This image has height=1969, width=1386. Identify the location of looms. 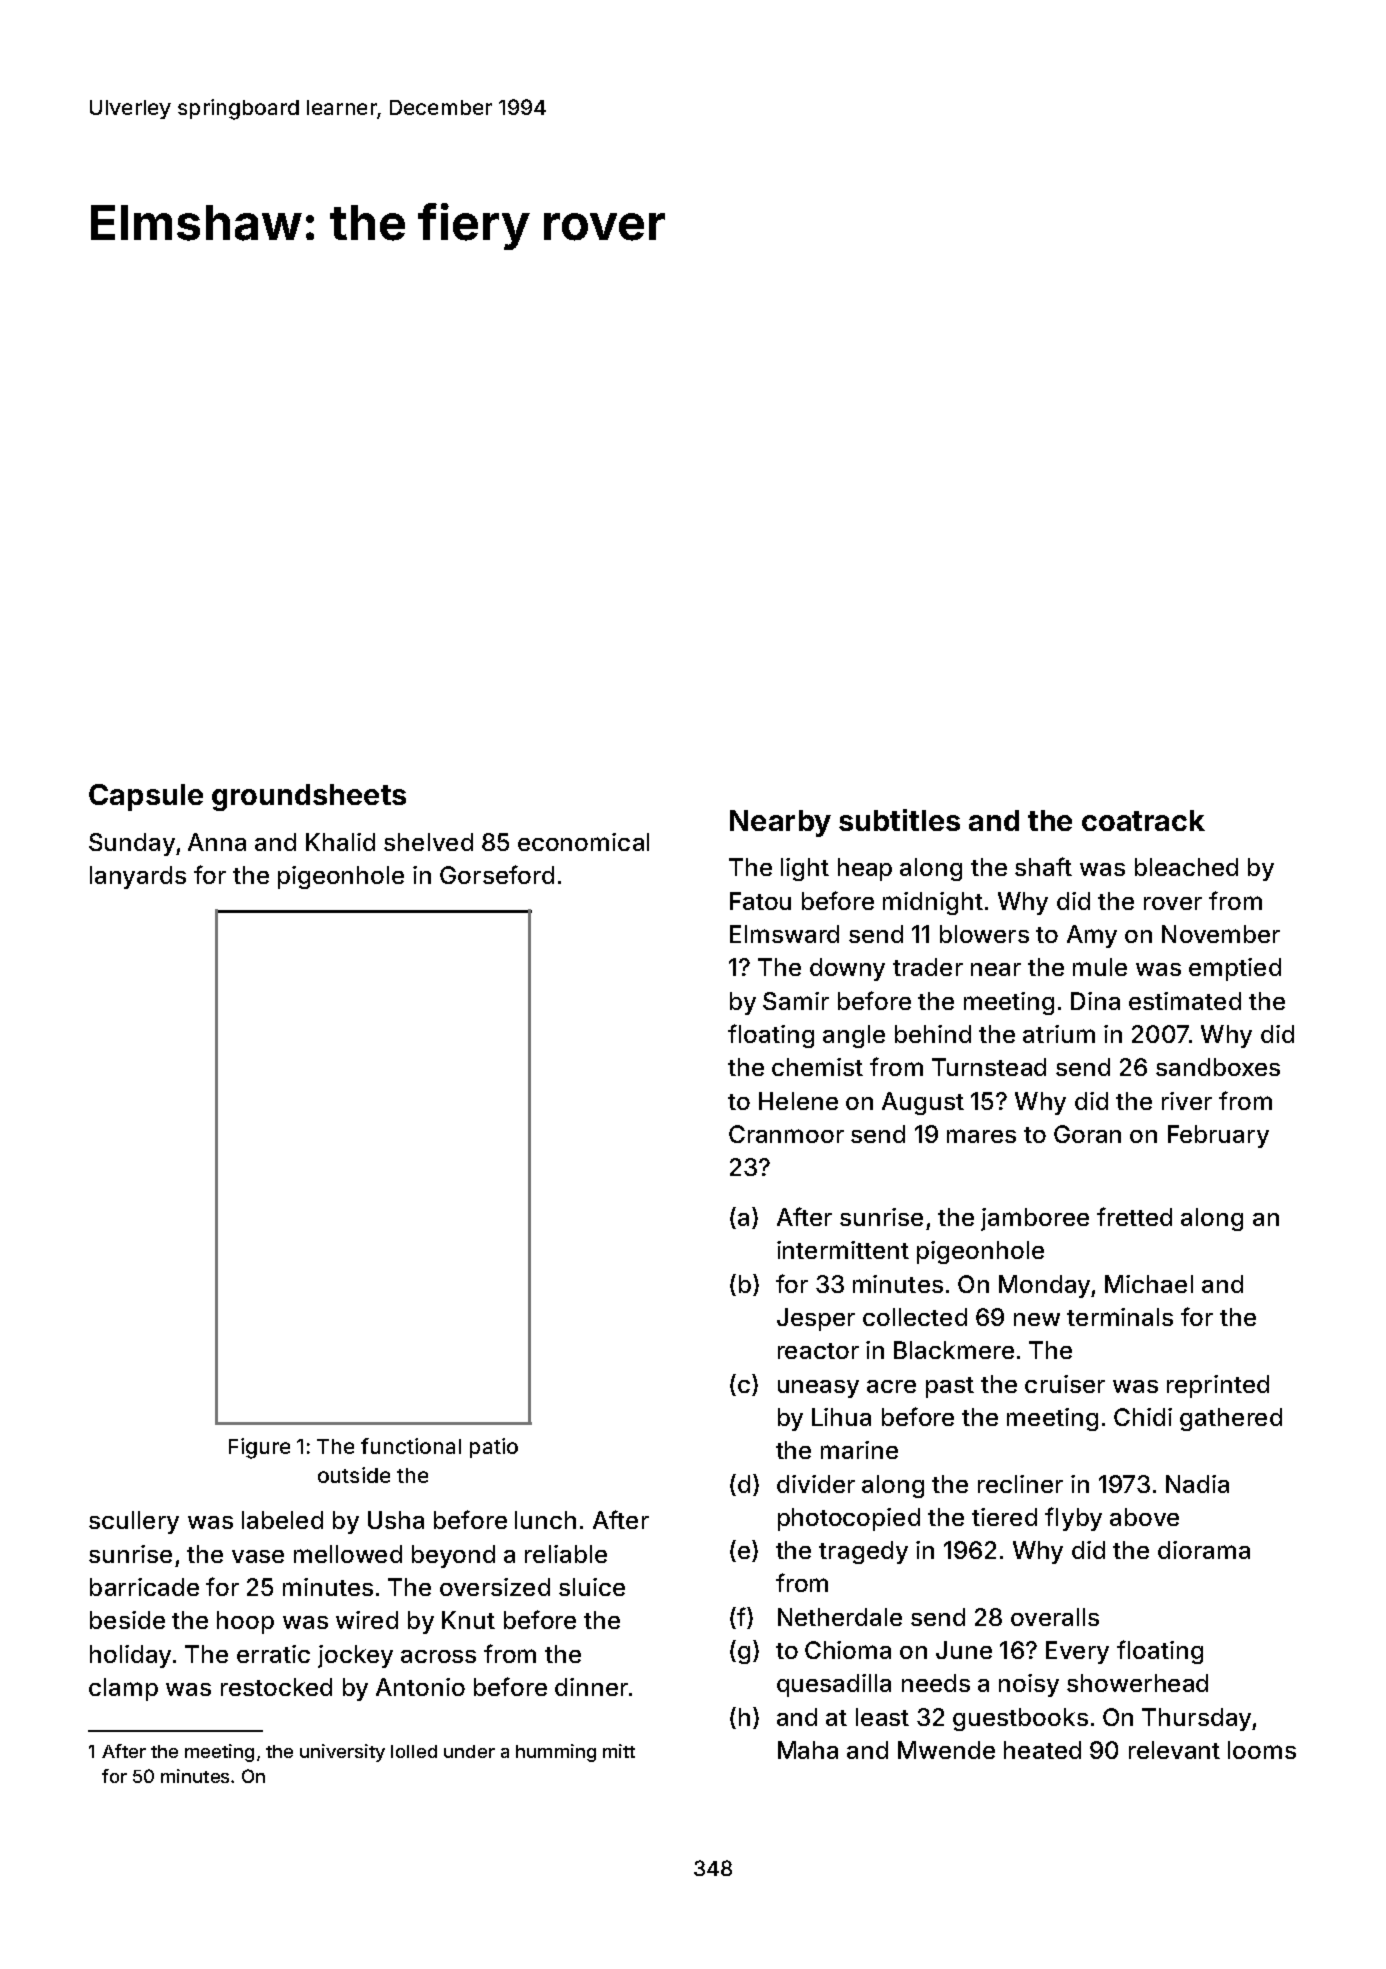
(1262, 1750).
